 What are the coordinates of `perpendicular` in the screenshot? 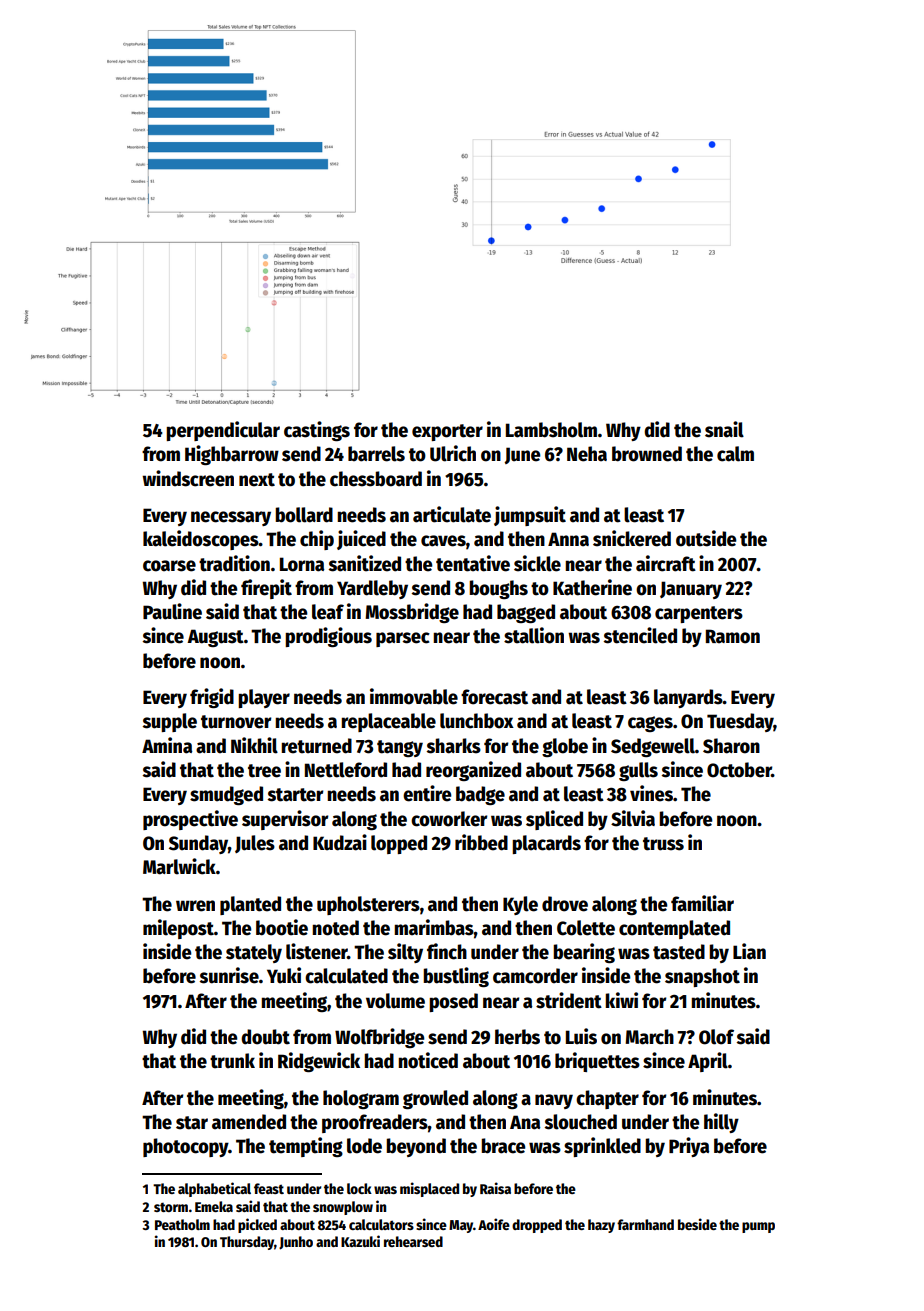 It's located at (223, 431).
